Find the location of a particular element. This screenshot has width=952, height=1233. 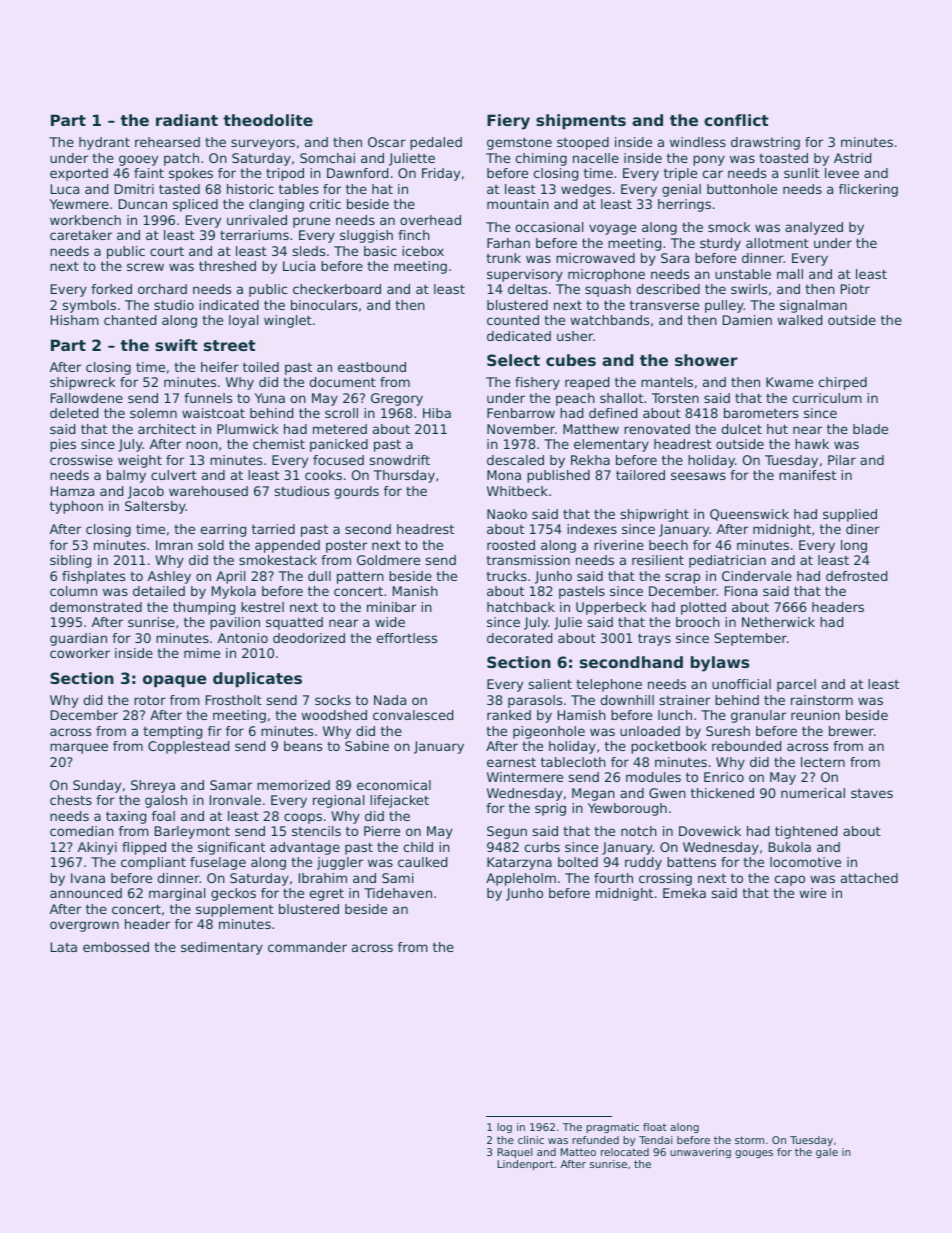

Barleymont is located at coordinates (192, 832).
